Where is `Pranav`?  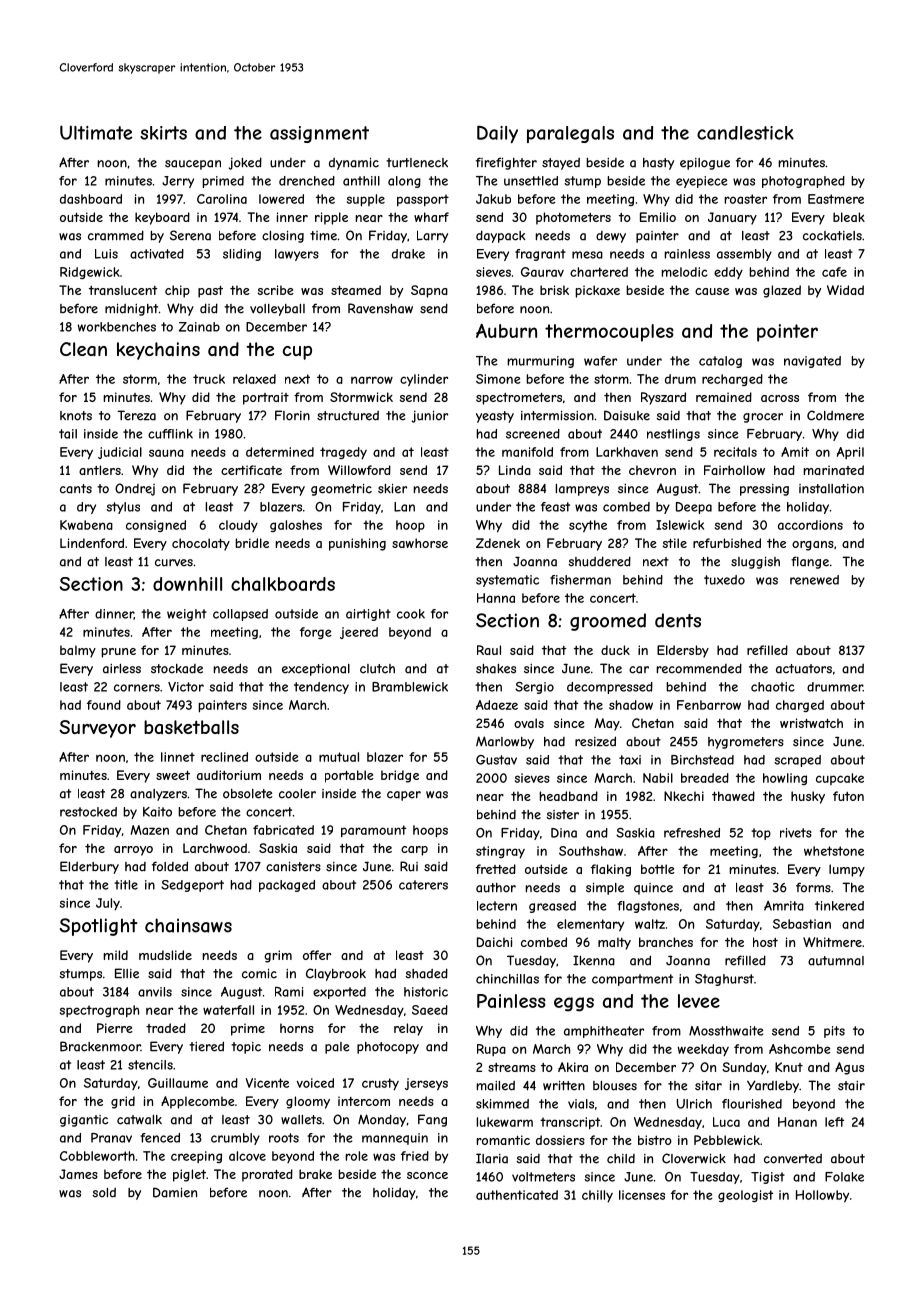 Pranav is located at coordinates (111, 1138).
